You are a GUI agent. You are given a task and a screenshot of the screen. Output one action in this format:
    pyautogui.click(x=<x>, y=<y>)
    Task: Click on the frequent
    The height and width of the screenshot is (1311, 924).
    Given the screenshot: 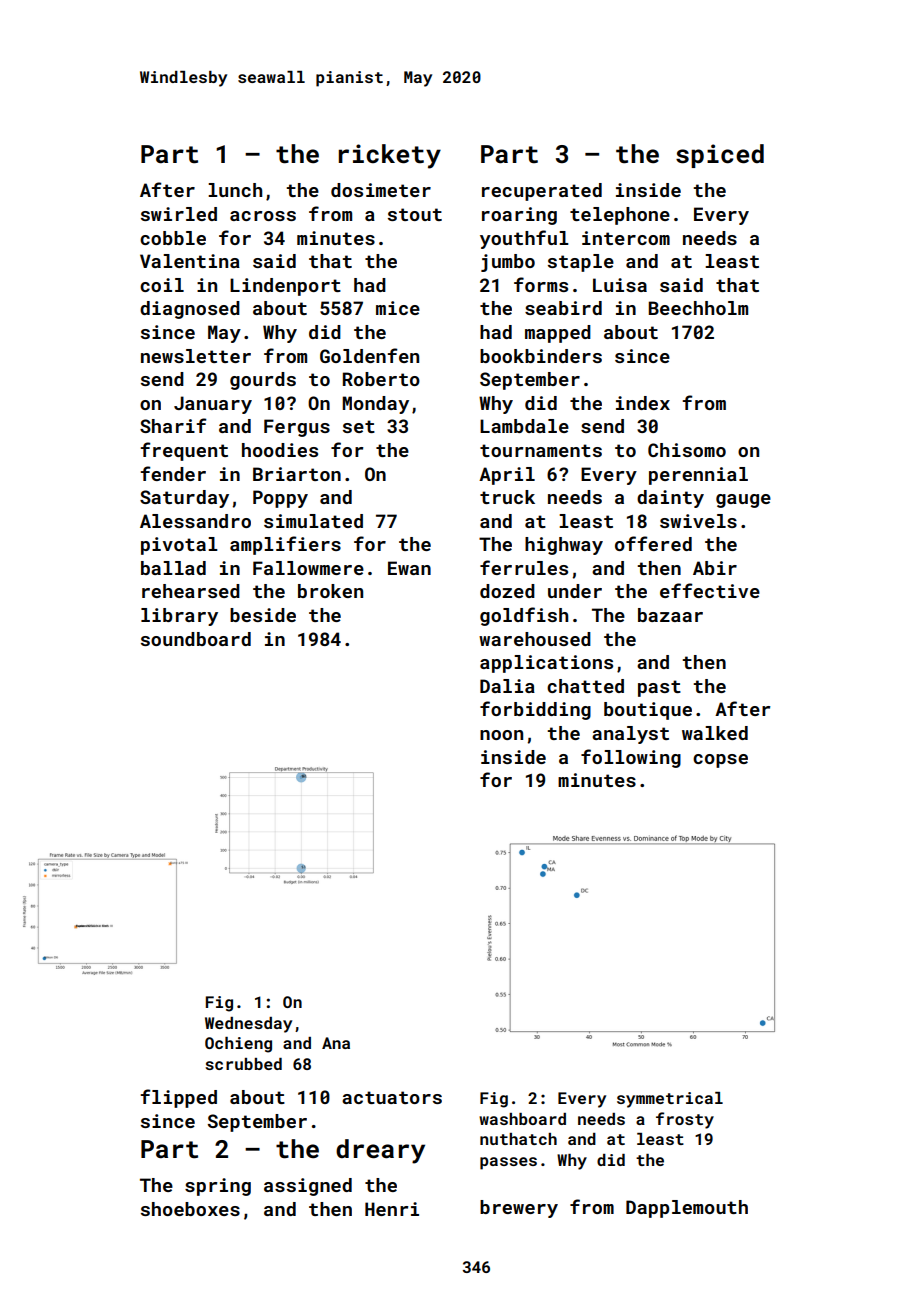 What is the action you would take?
    pyautogui.click(x=184, y=451)
